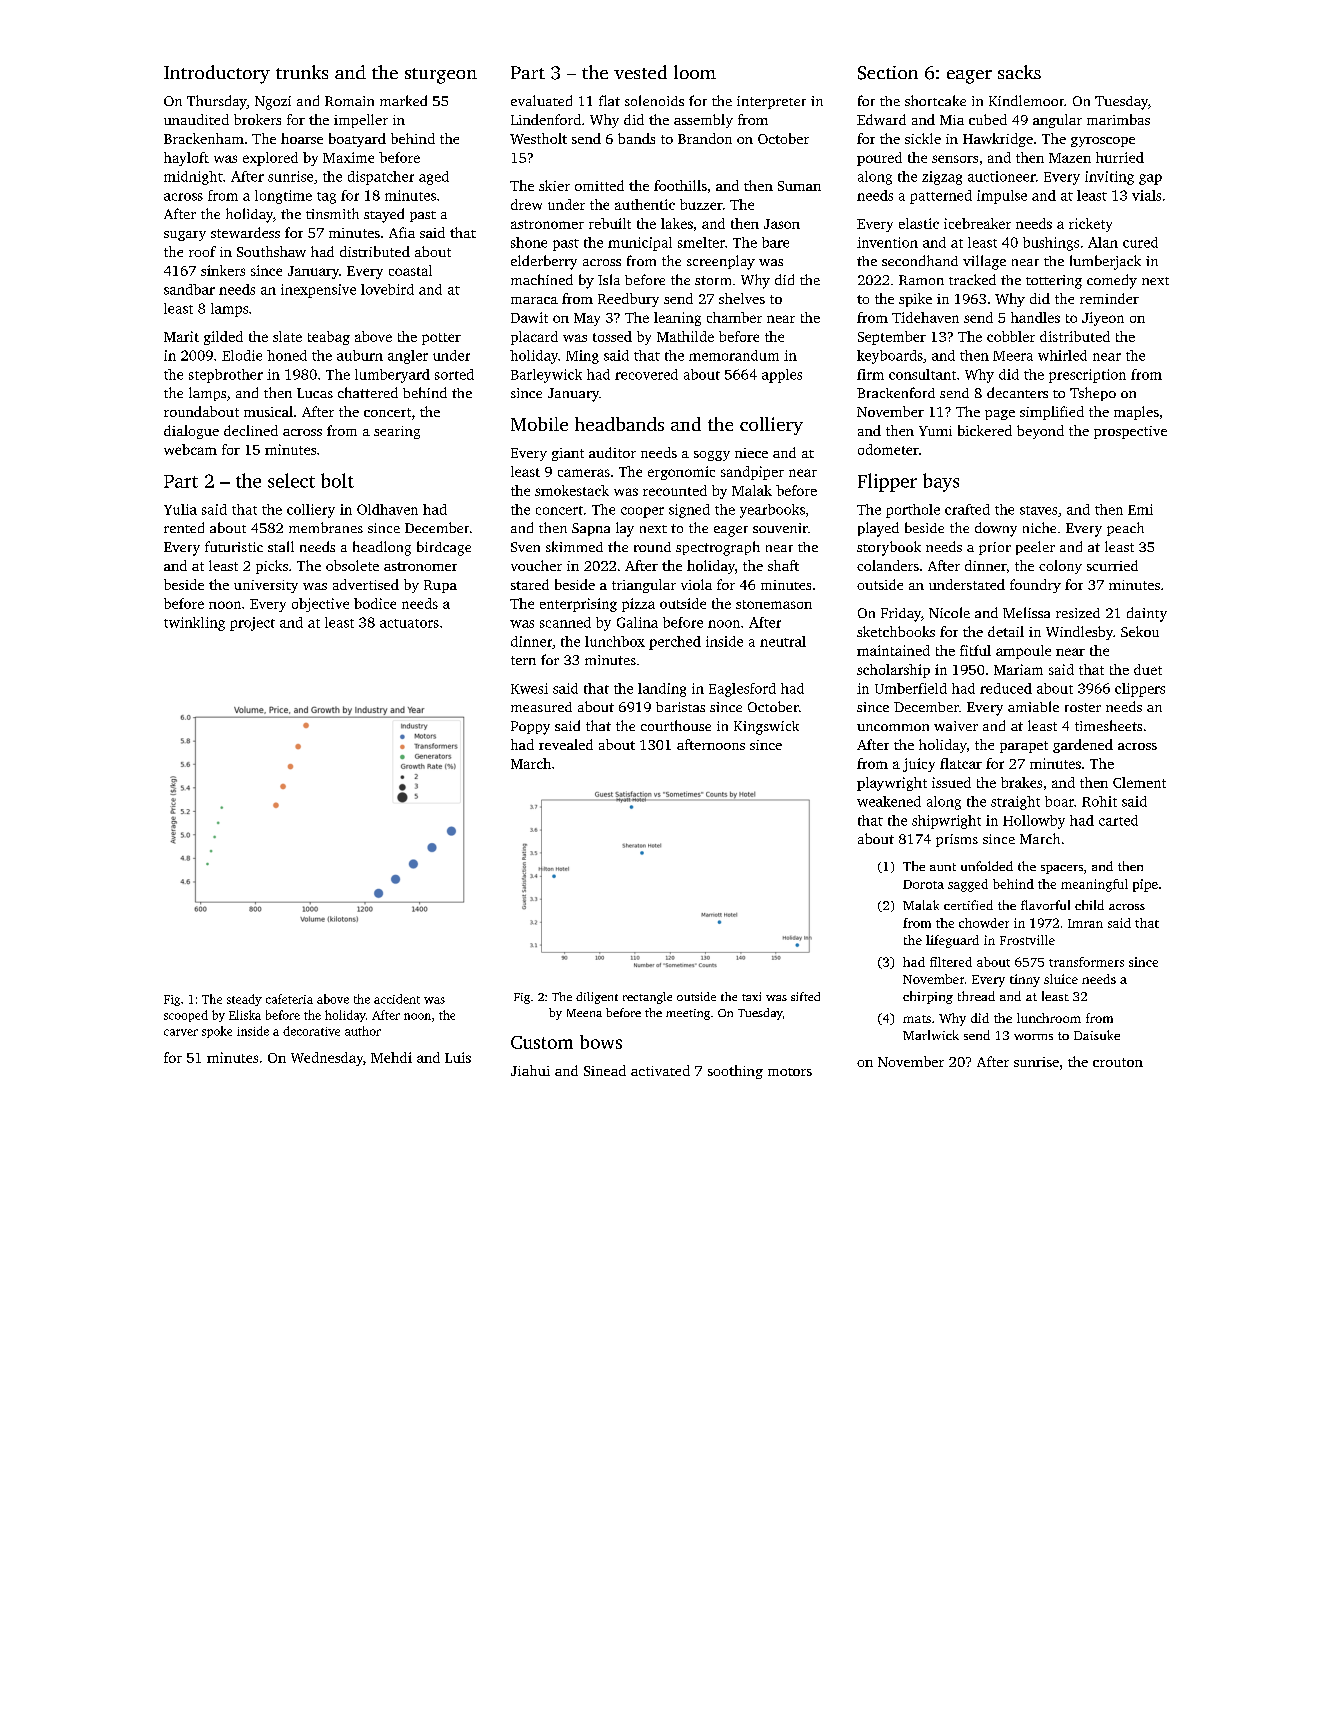 The image size is (1334, 1727). I want to click on parapet, so click(1024, 747).
